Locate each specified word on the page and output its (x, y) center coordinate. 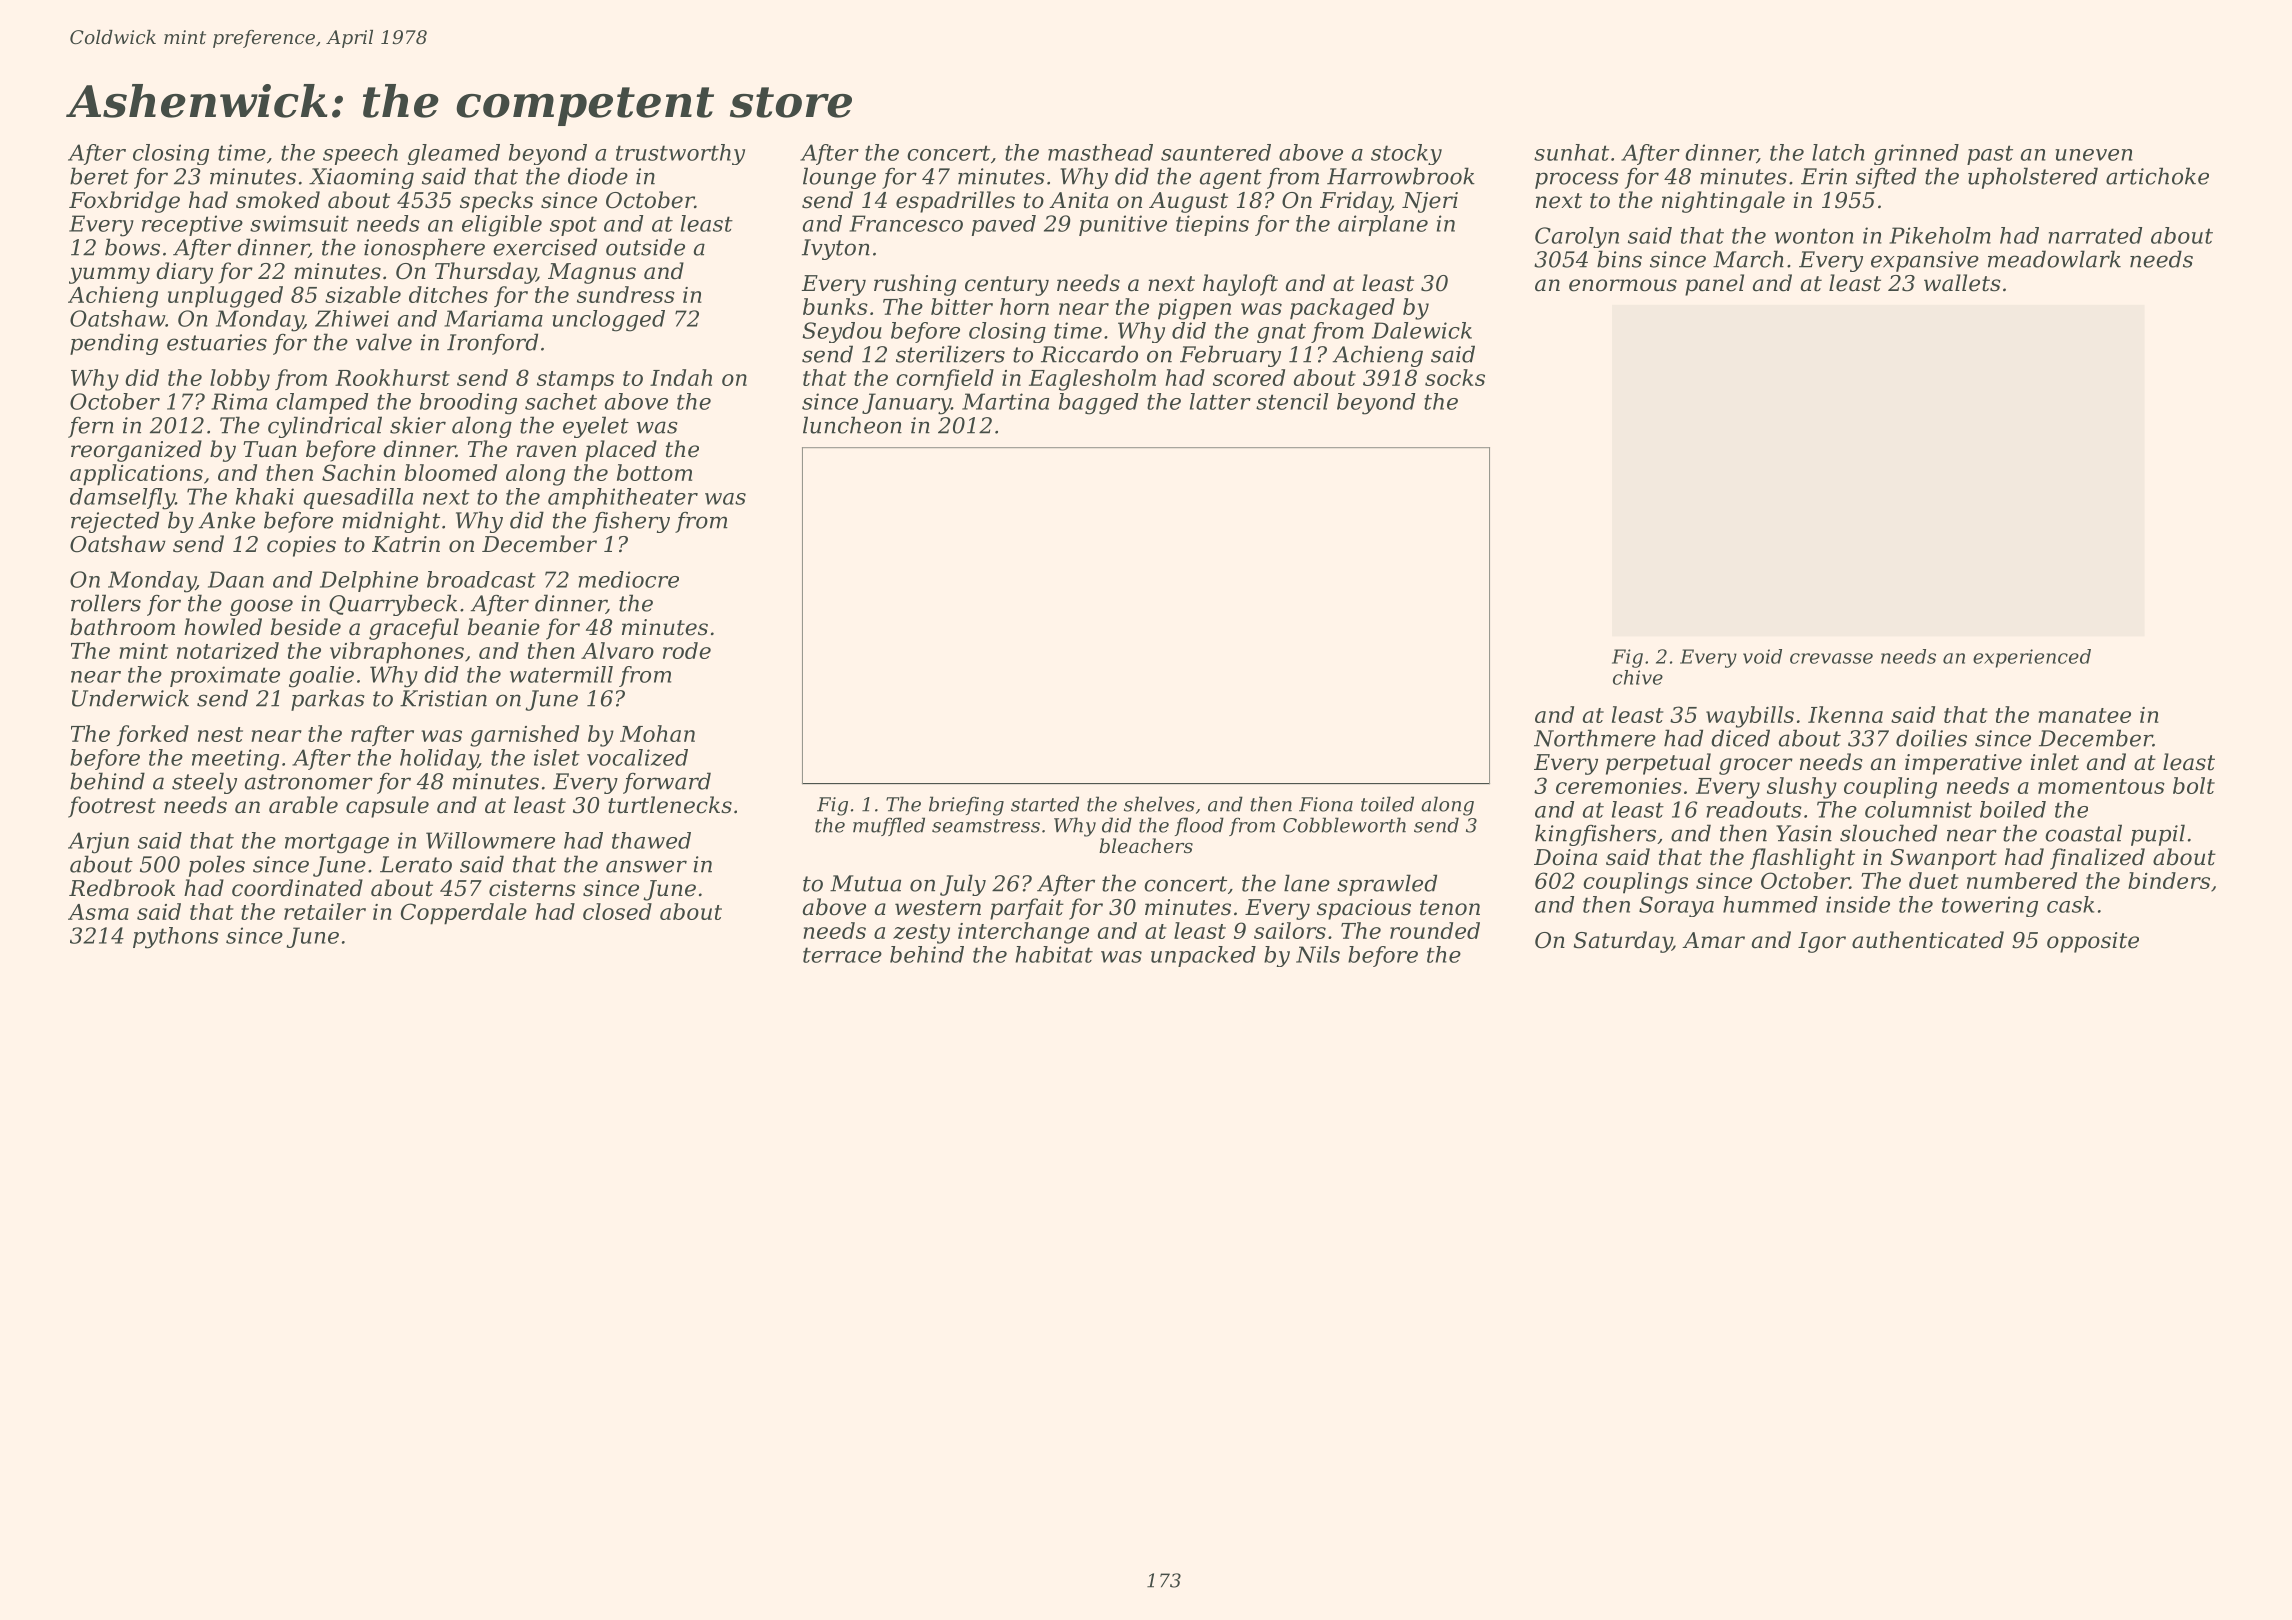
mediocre (628, 579)
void (1762, 656)
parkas (328, 700)
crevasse (1831, 658)
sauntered (1216, 152)
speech (360, 154)
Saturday (1623, 942)
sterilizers (950, 354)
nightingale (1723, 202)
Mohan (657, 733)
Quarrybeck (393, 605)
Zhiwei (352, 318)
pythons (176, 938)
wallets (1962, 283)
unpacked (1203, 956)
